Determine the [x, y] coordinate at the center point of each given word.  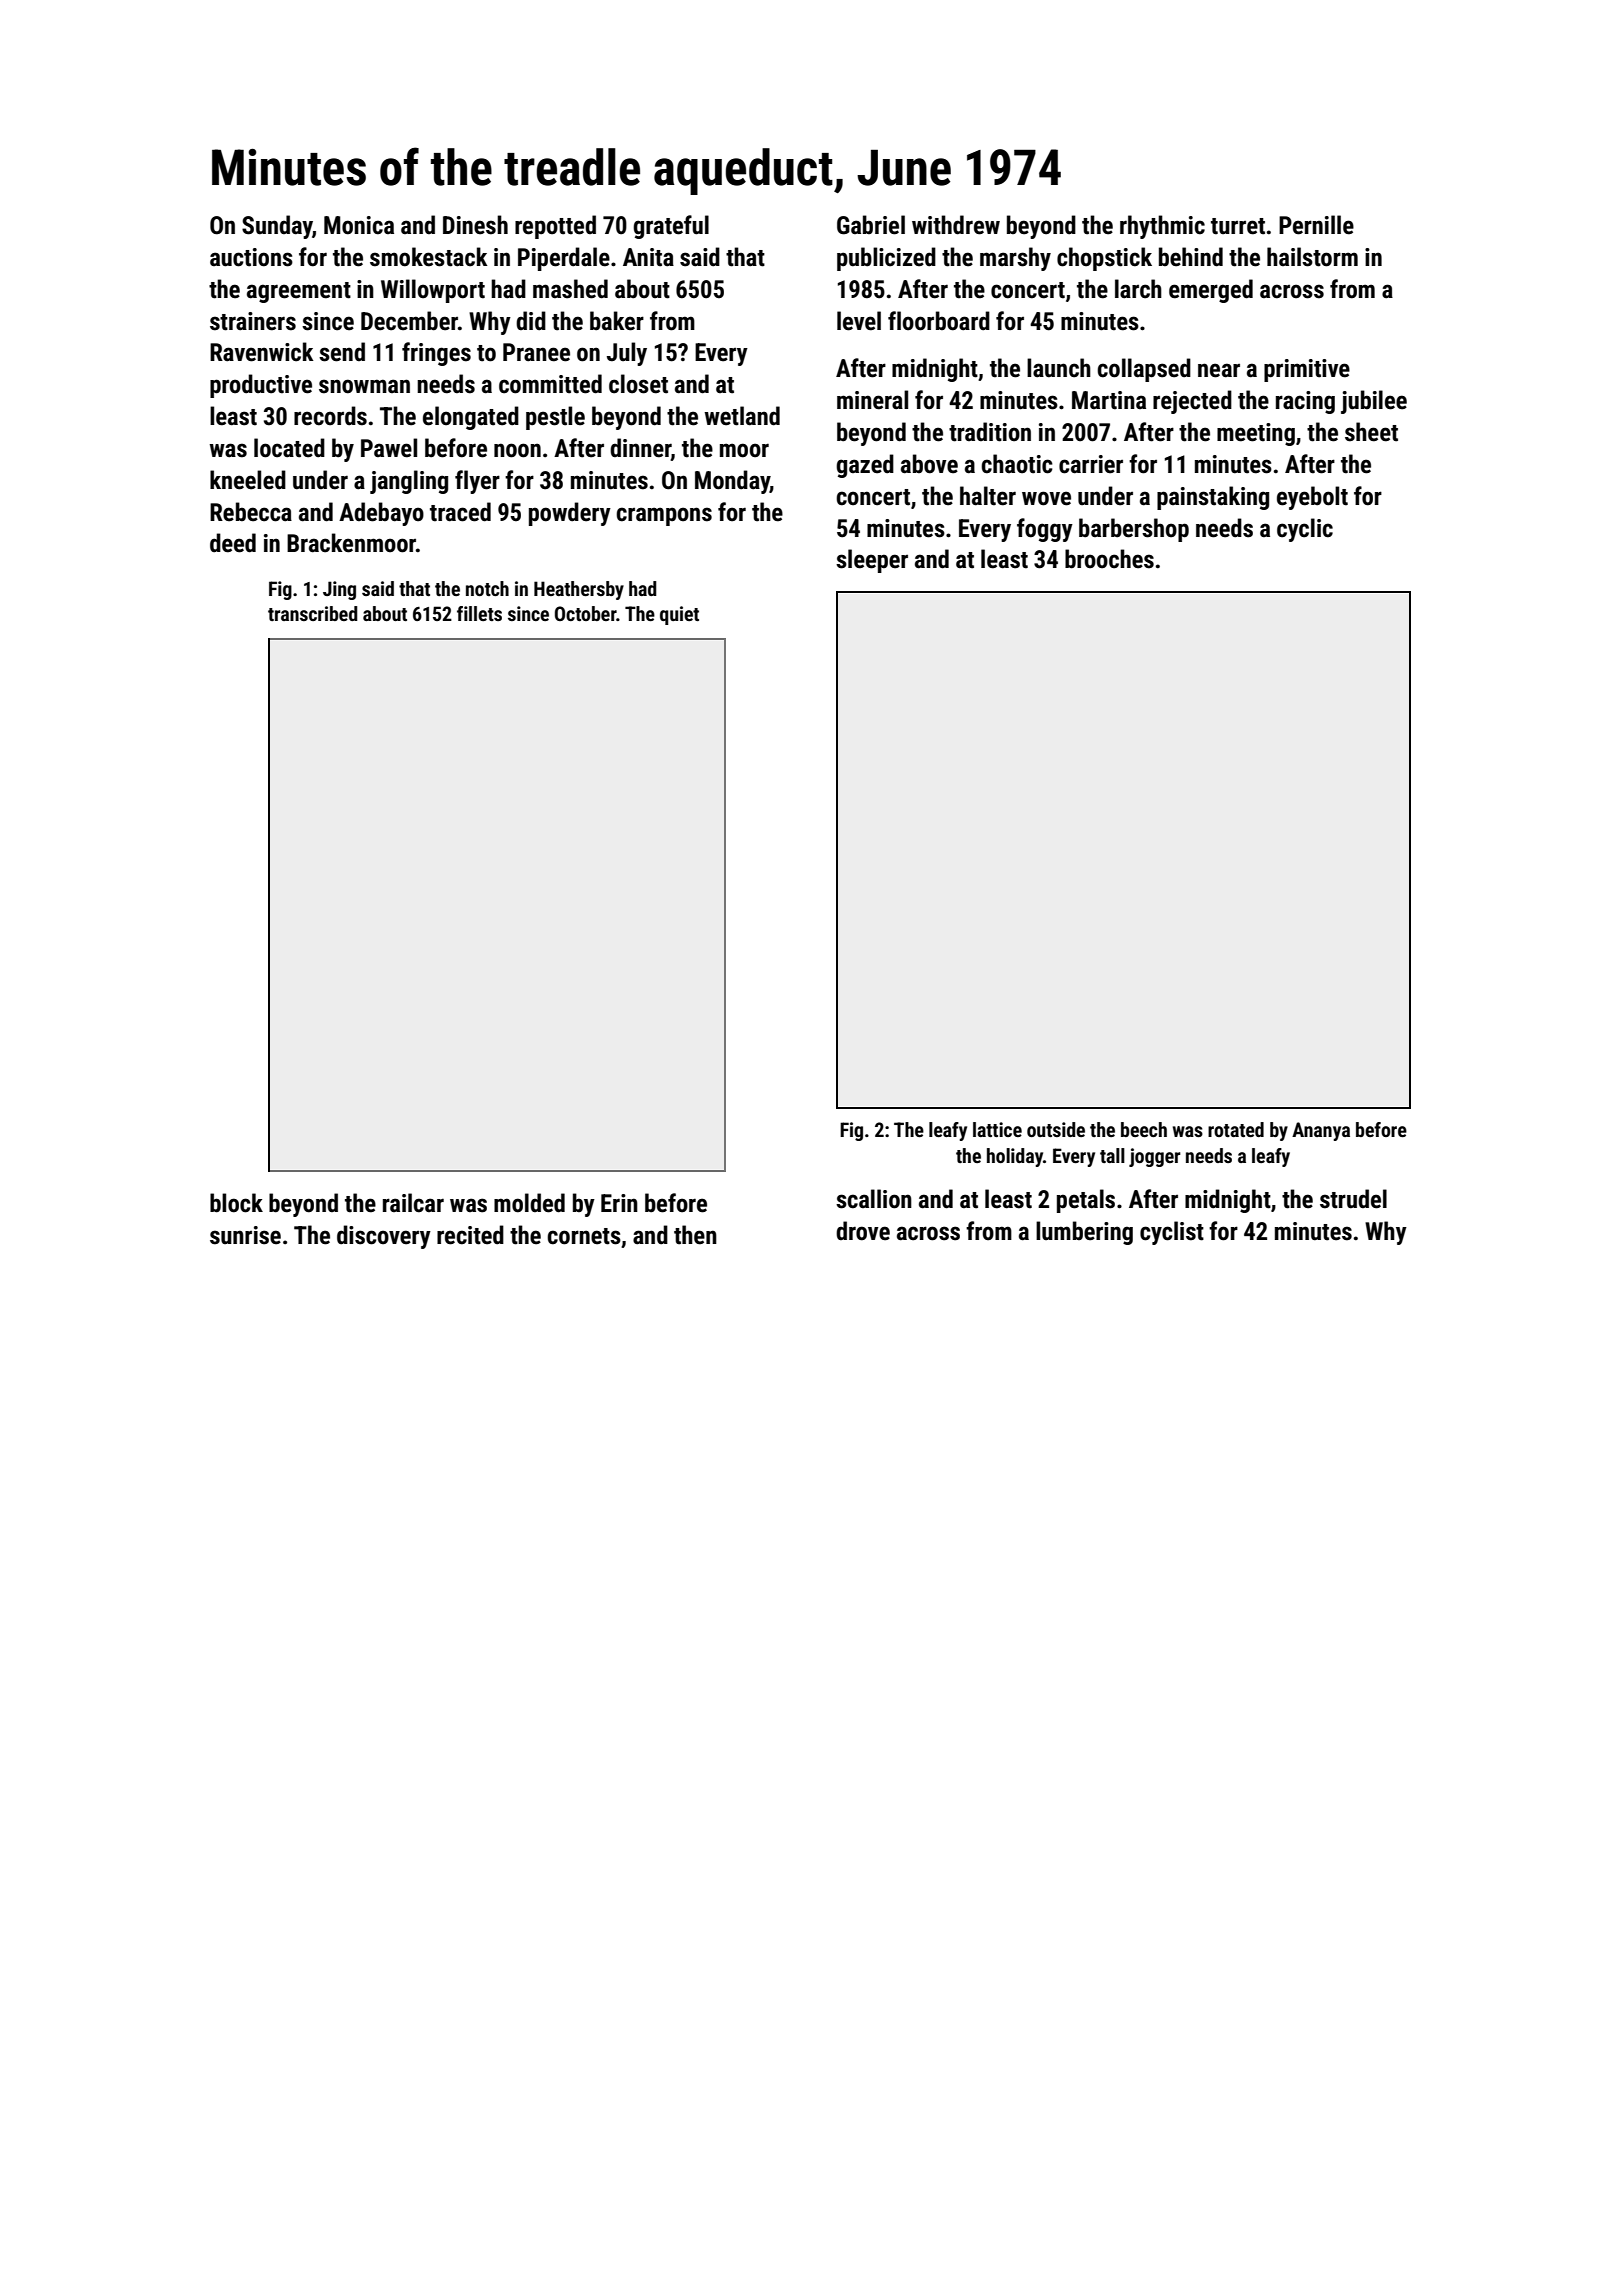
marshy [1015, 259]
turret [1238, 226]
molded [529, 1203]
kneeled [248, 480]
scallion [874, 1199]
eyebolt [1312, 498]
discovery [384, 1237]
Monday [732, 482]
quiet [679, 615]
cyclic [1305, 530]
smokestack [429, 257]
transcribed [312, 613]
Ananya [1321, 1131]
